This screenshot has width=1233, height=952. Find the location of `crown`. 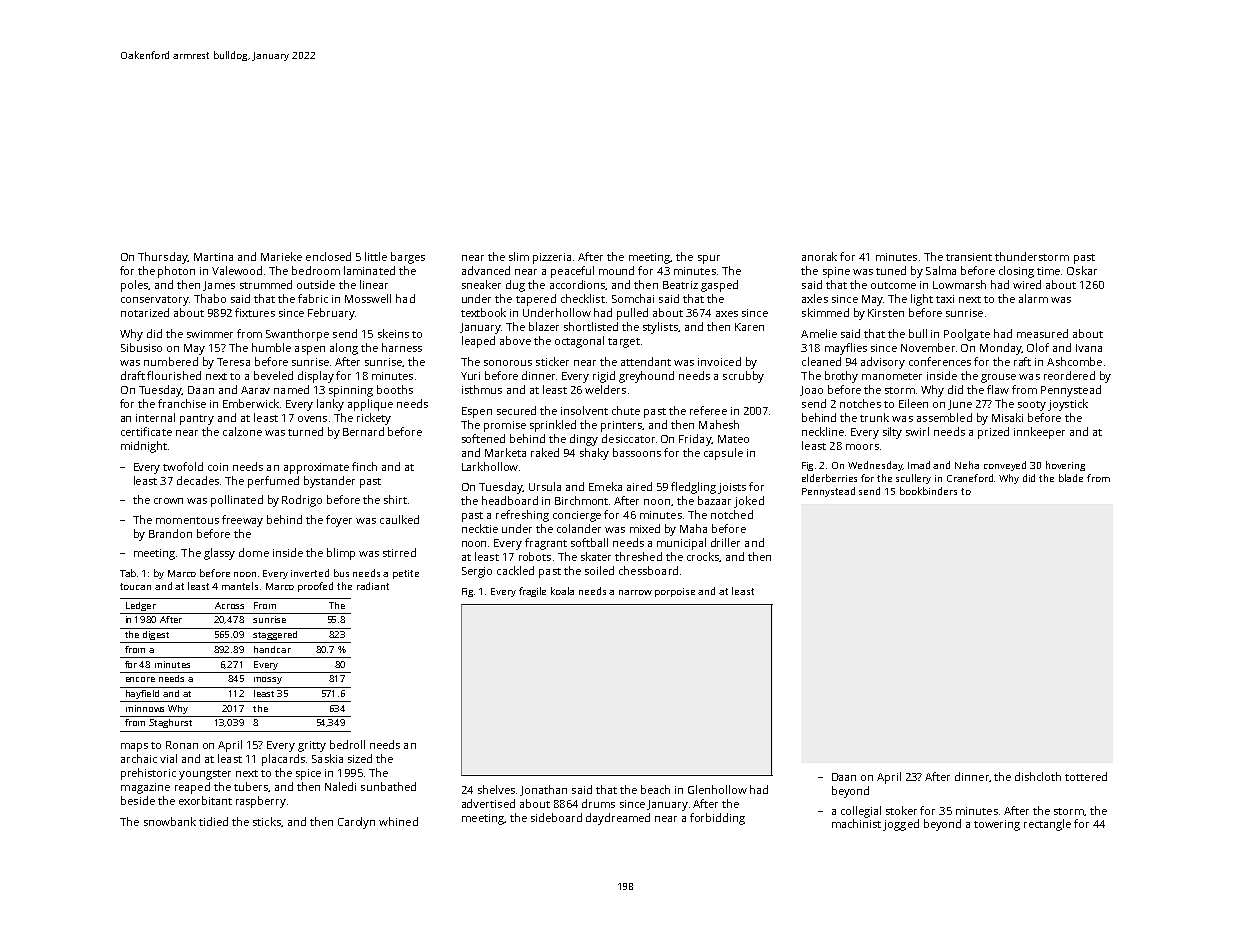

crown is located at coordinates (168, 501).
